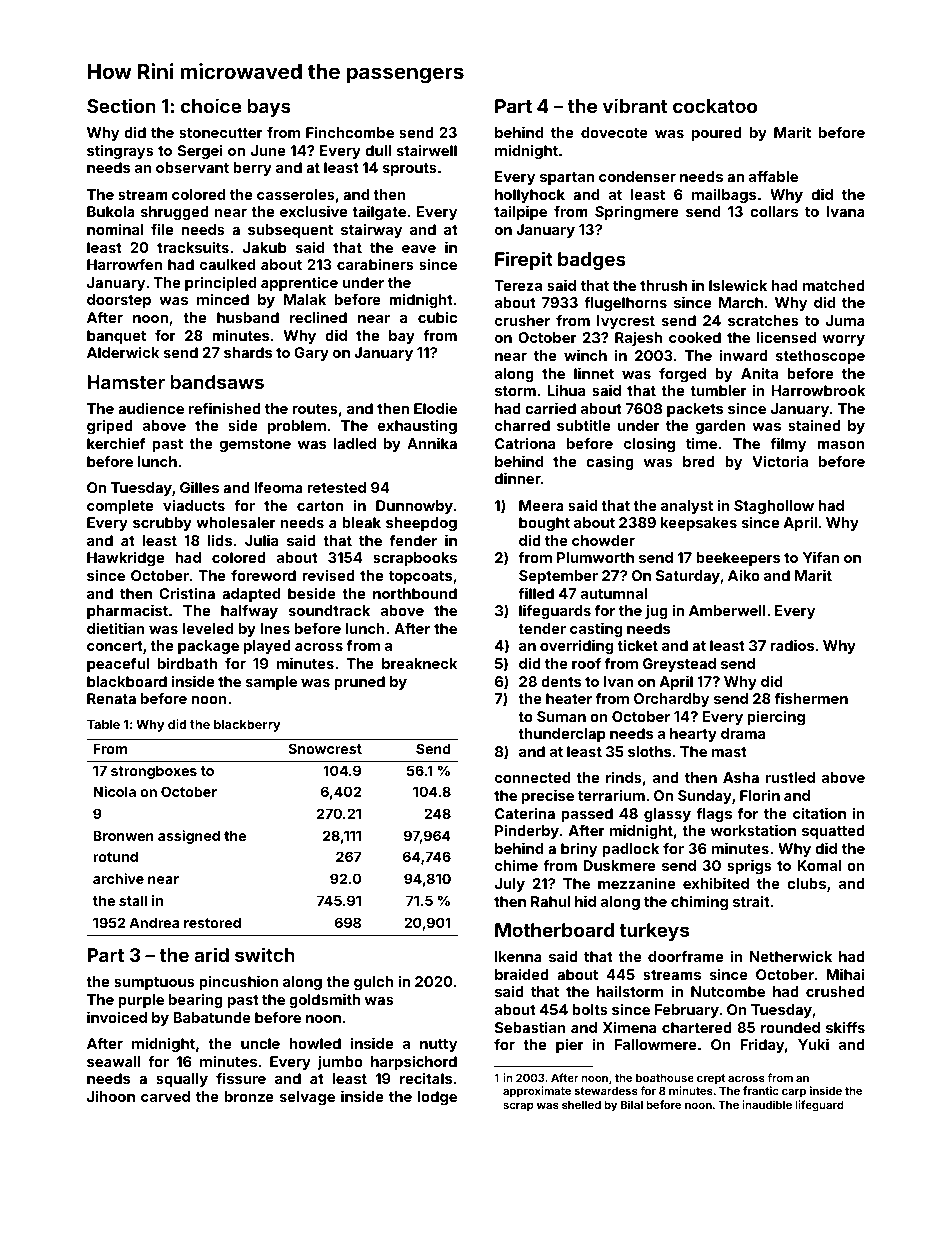  Describe the element at coordinates (103, 724) in the document. I see `Table` at that location.
